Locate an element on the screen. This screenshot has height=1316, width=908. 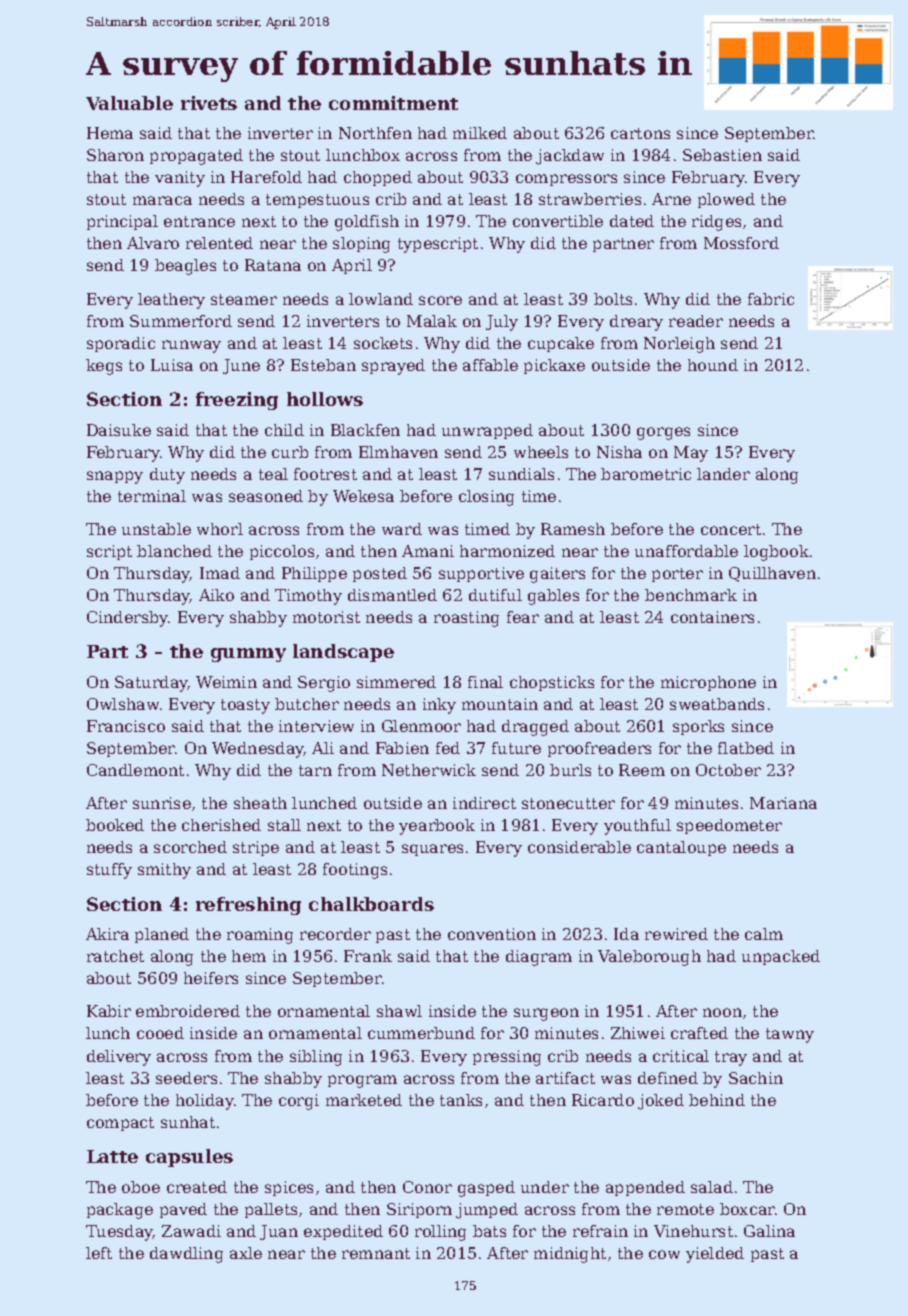
logbook is located at coordinates (776, 553).
